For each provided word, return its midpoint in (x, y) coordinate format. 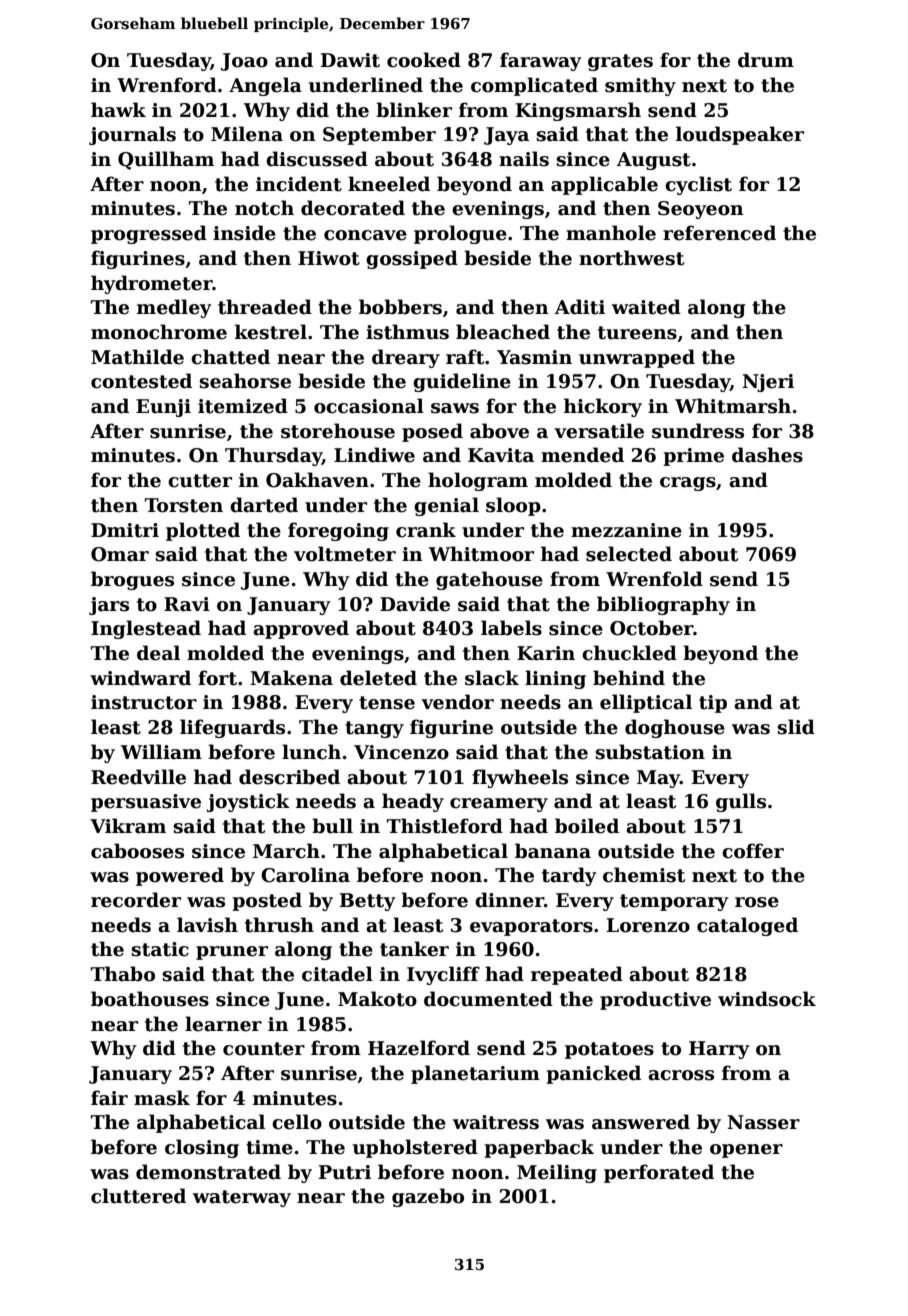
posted (267, 901)
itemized (243, 406)
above (499, 431)
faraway (540, 61)
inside (244, 233)
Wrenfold (654, 579)
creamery (499, 805)
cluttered (138, 1196)
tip (713, 704)
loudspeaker (740, 135)
